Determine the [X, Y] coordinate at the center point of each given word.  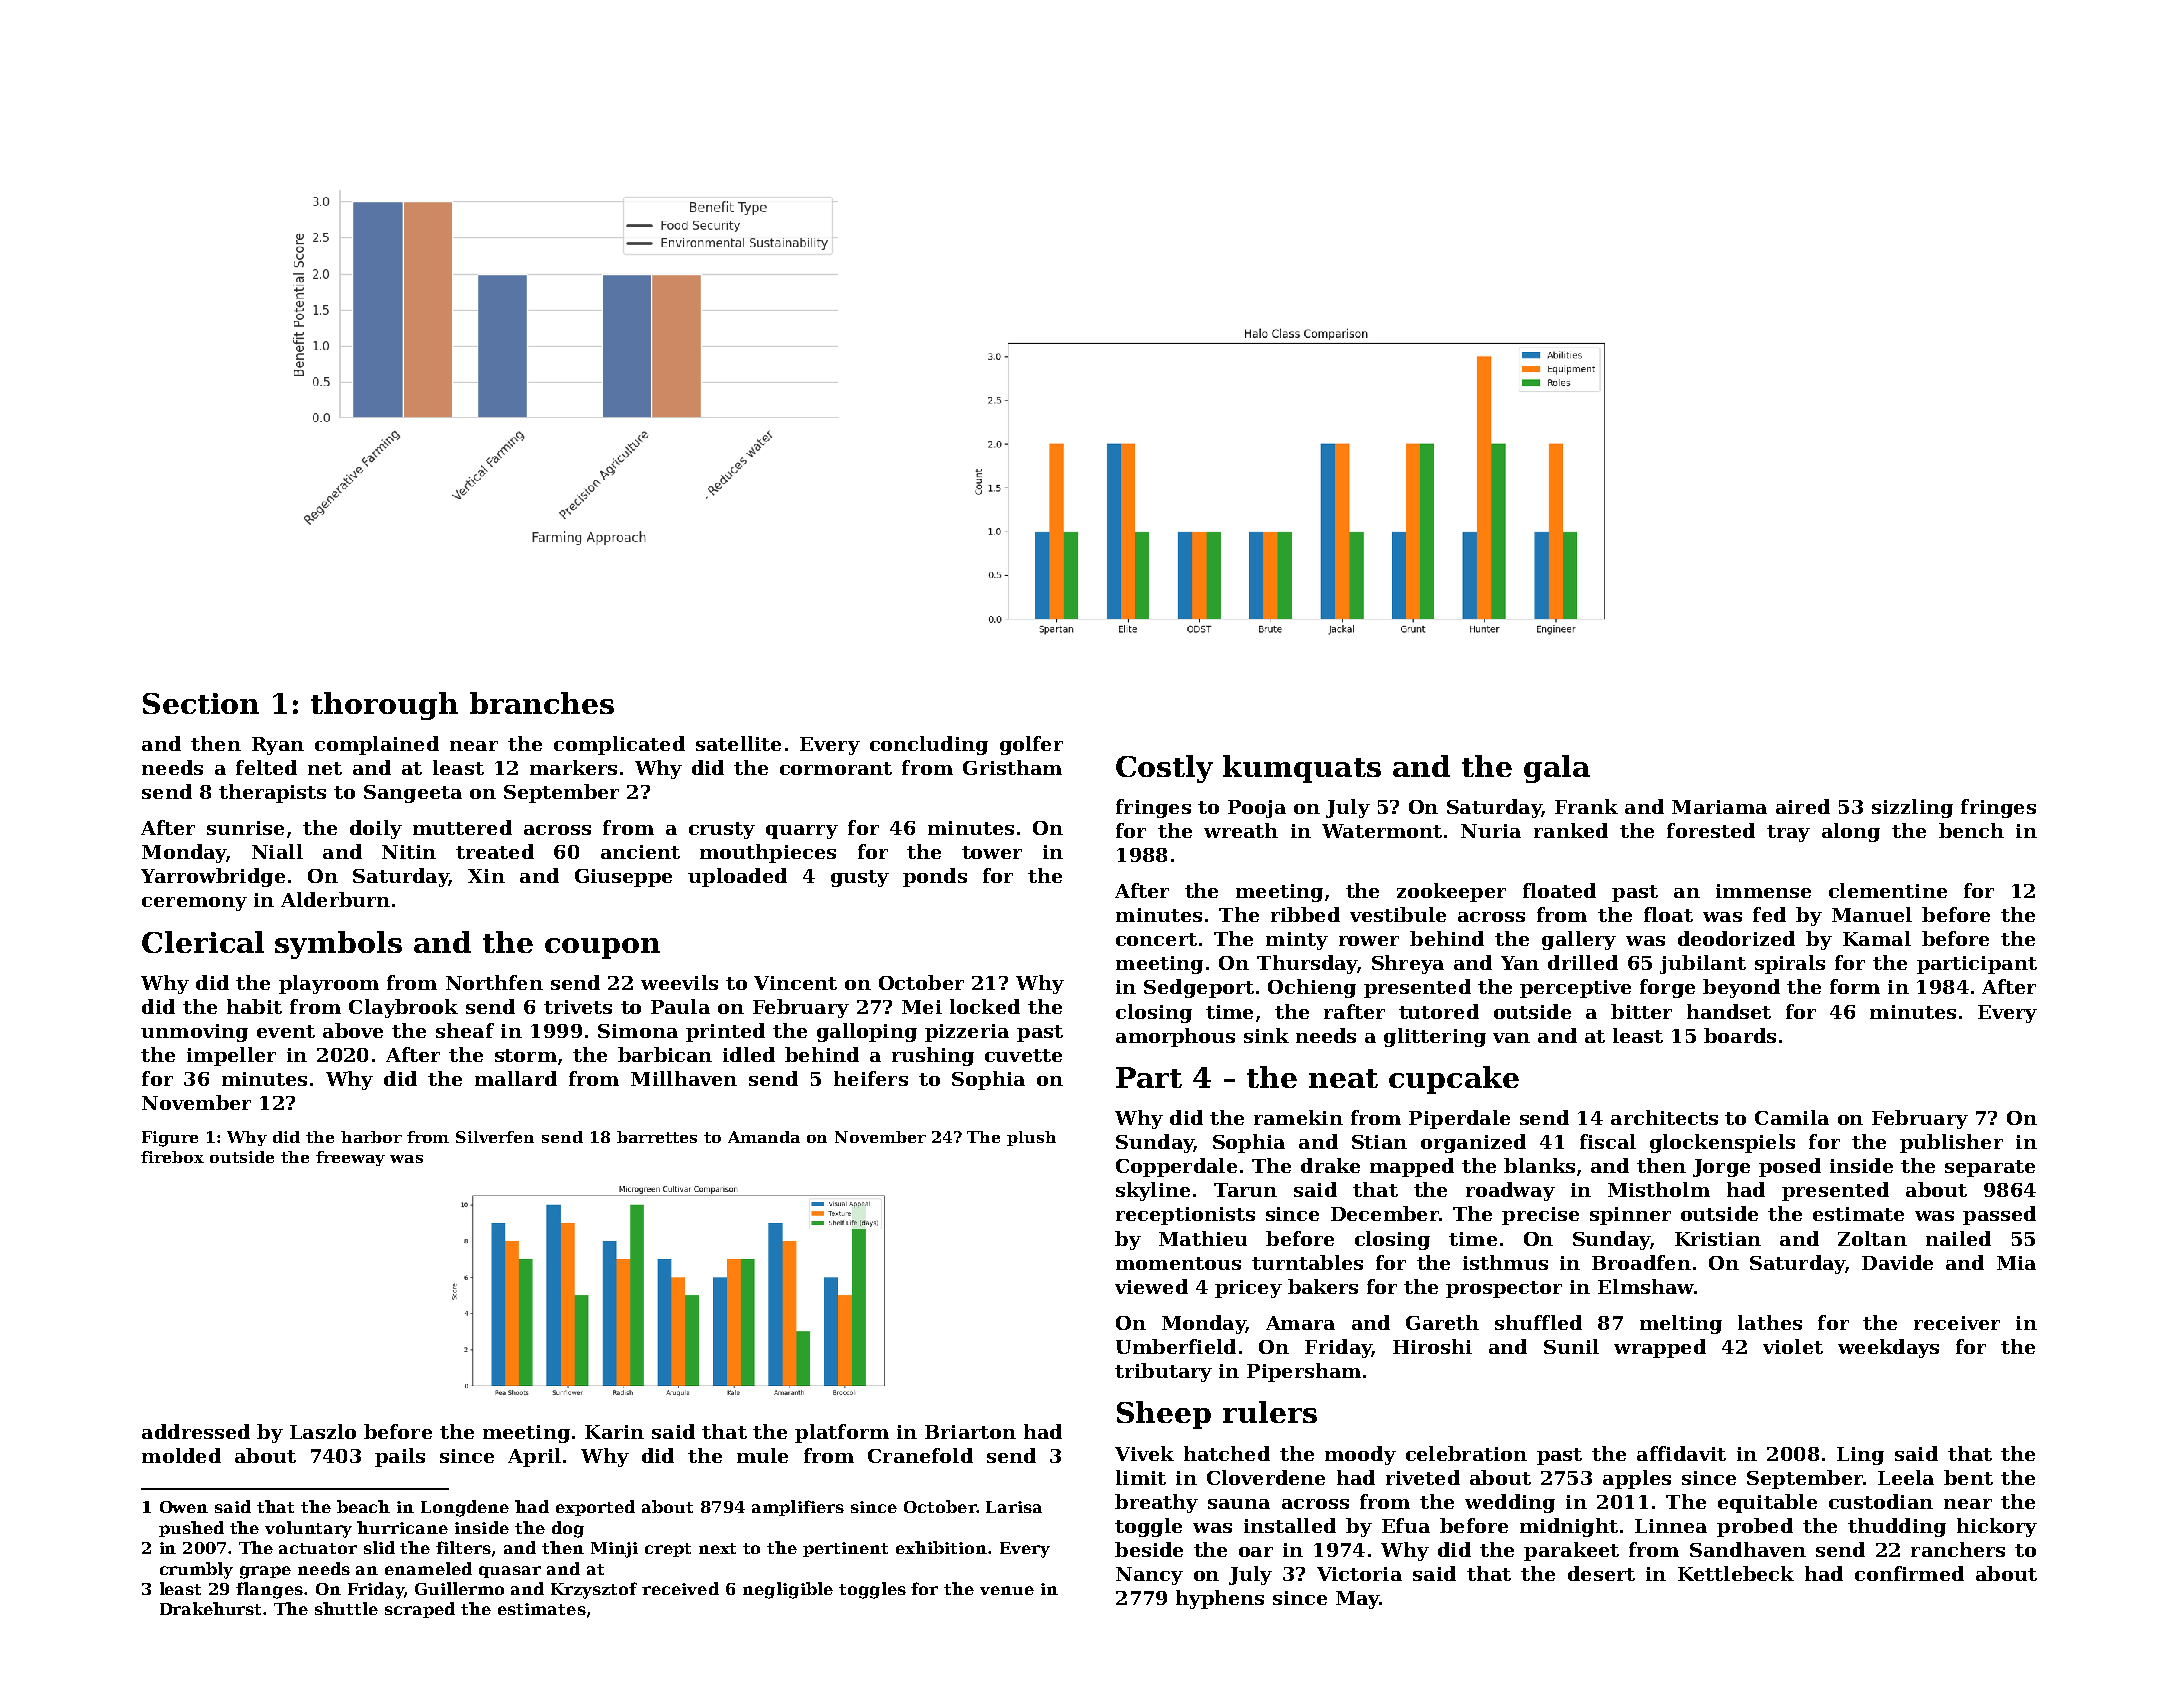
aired [1803, 806]
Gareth [1442, 1322]
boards [1740, 1035]
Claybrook [403, 1008]
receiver [1957, 1323]
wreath [1241, 830]
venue [1007, 1590]
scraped [420, 1610]
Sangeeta [413, 794]
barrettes [657, 1137]
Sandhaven [1748, 1549]
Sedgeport [1199, 988]
